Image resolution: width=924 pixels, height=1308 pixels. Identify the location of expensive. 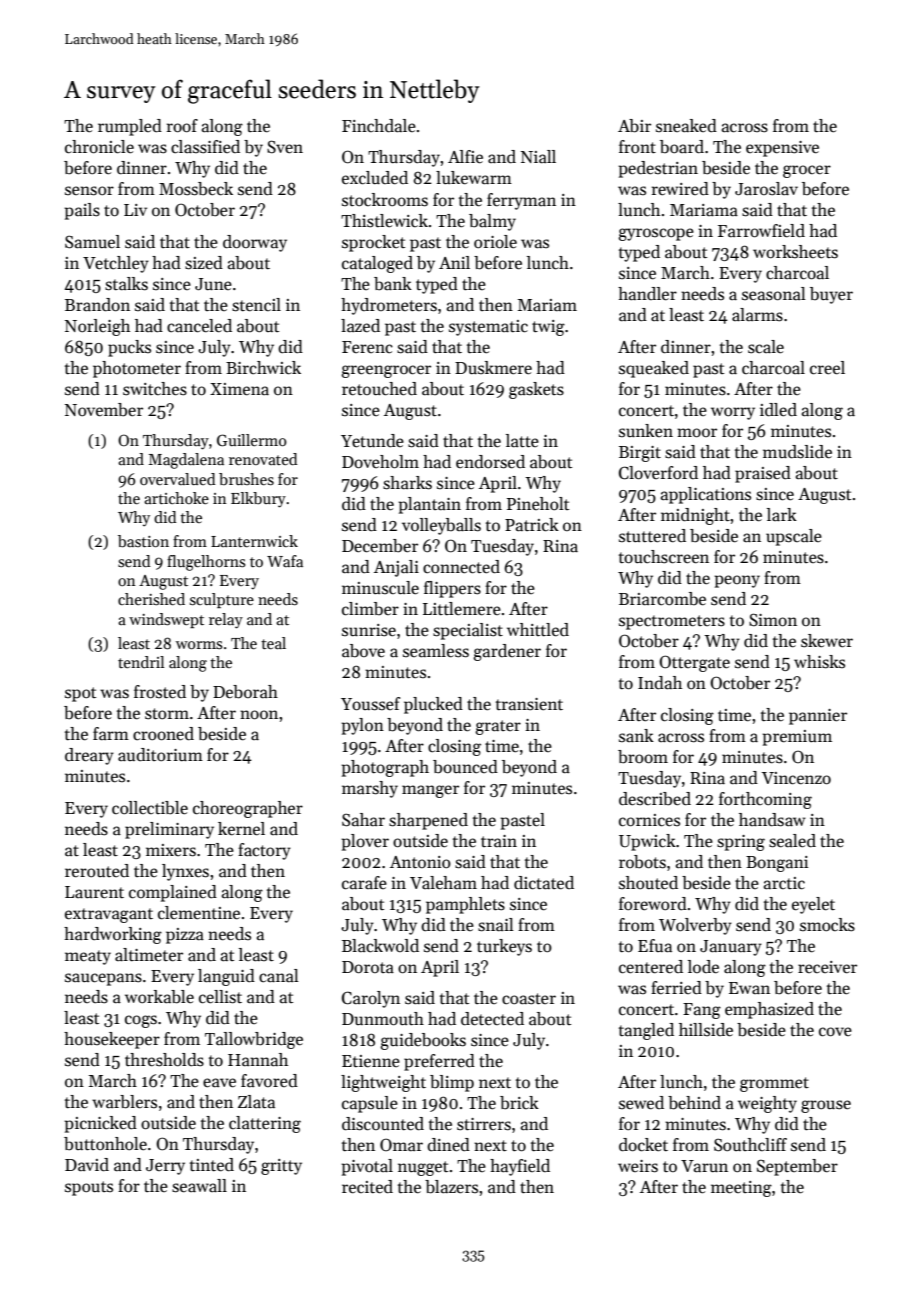
(782, 149).
